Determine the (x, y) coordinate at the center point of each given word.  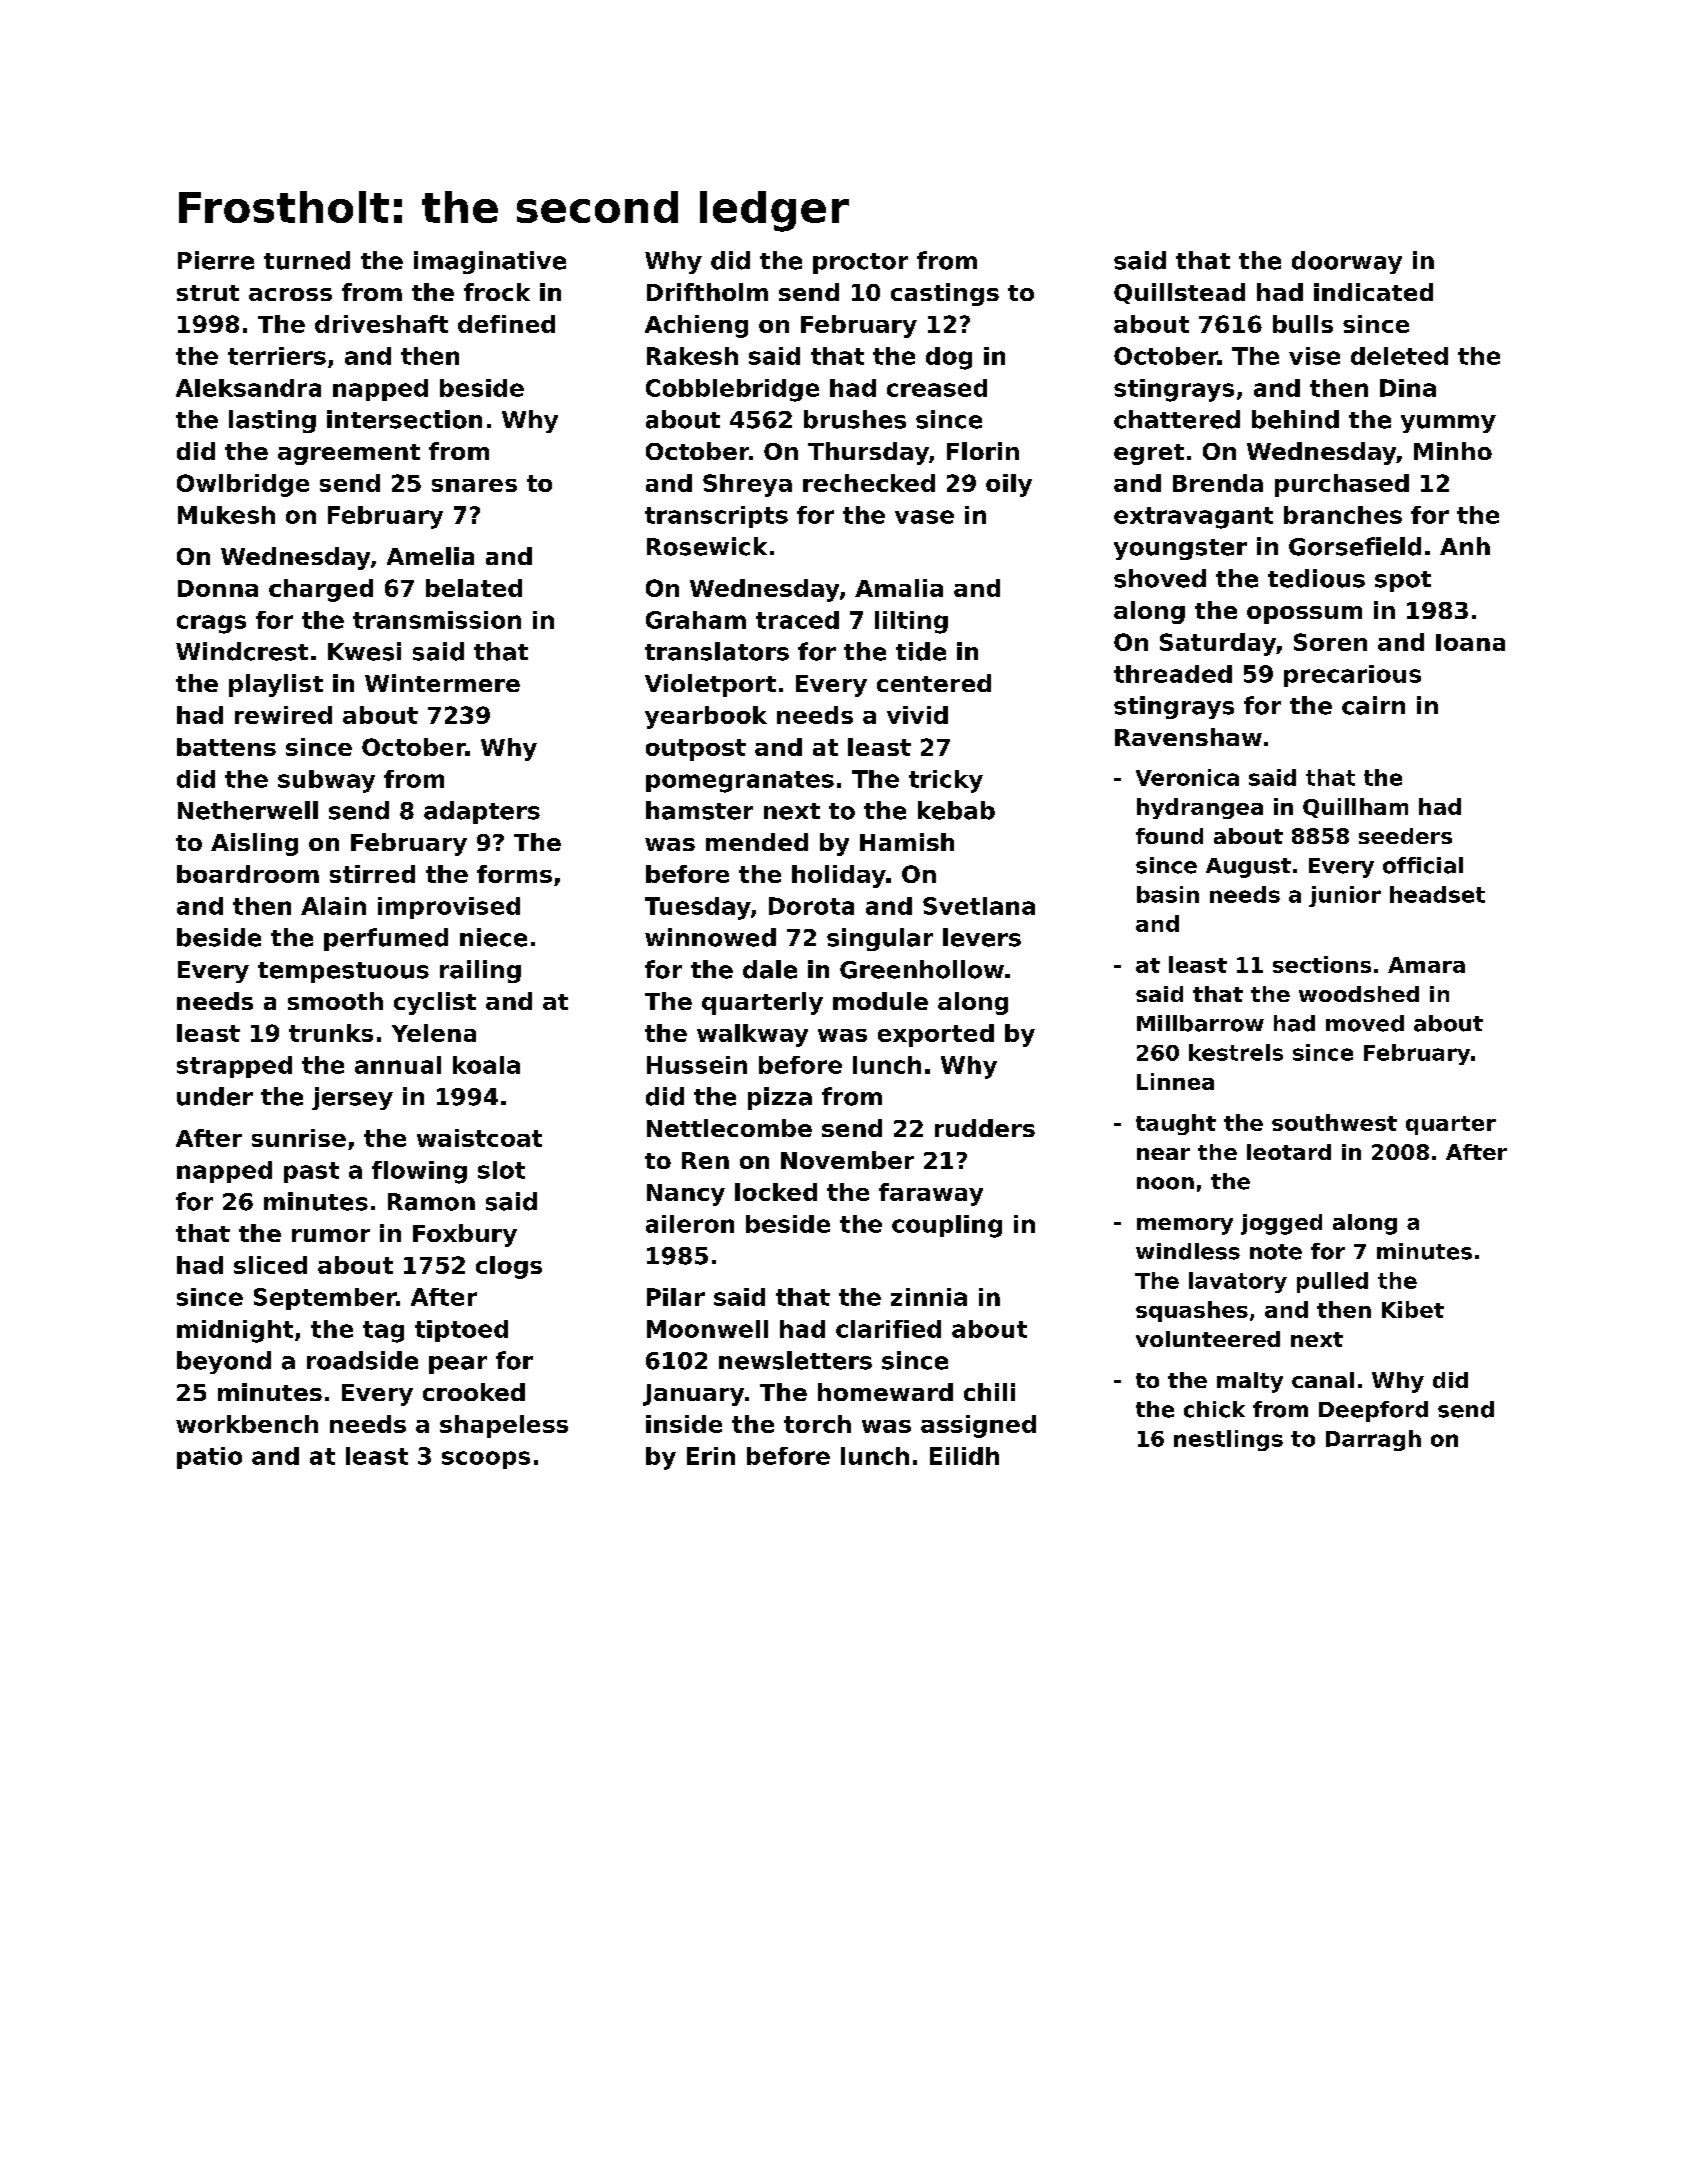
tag (383, 1332)
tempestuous (343, 972)
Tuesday (698, 908)
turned (307, 260)
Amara (1426, 965)
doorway (1347, 262)
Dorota (811, 906)
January (693, 1395)
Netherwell (248, 810)
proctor (860, 263)
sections (1322, 964)
